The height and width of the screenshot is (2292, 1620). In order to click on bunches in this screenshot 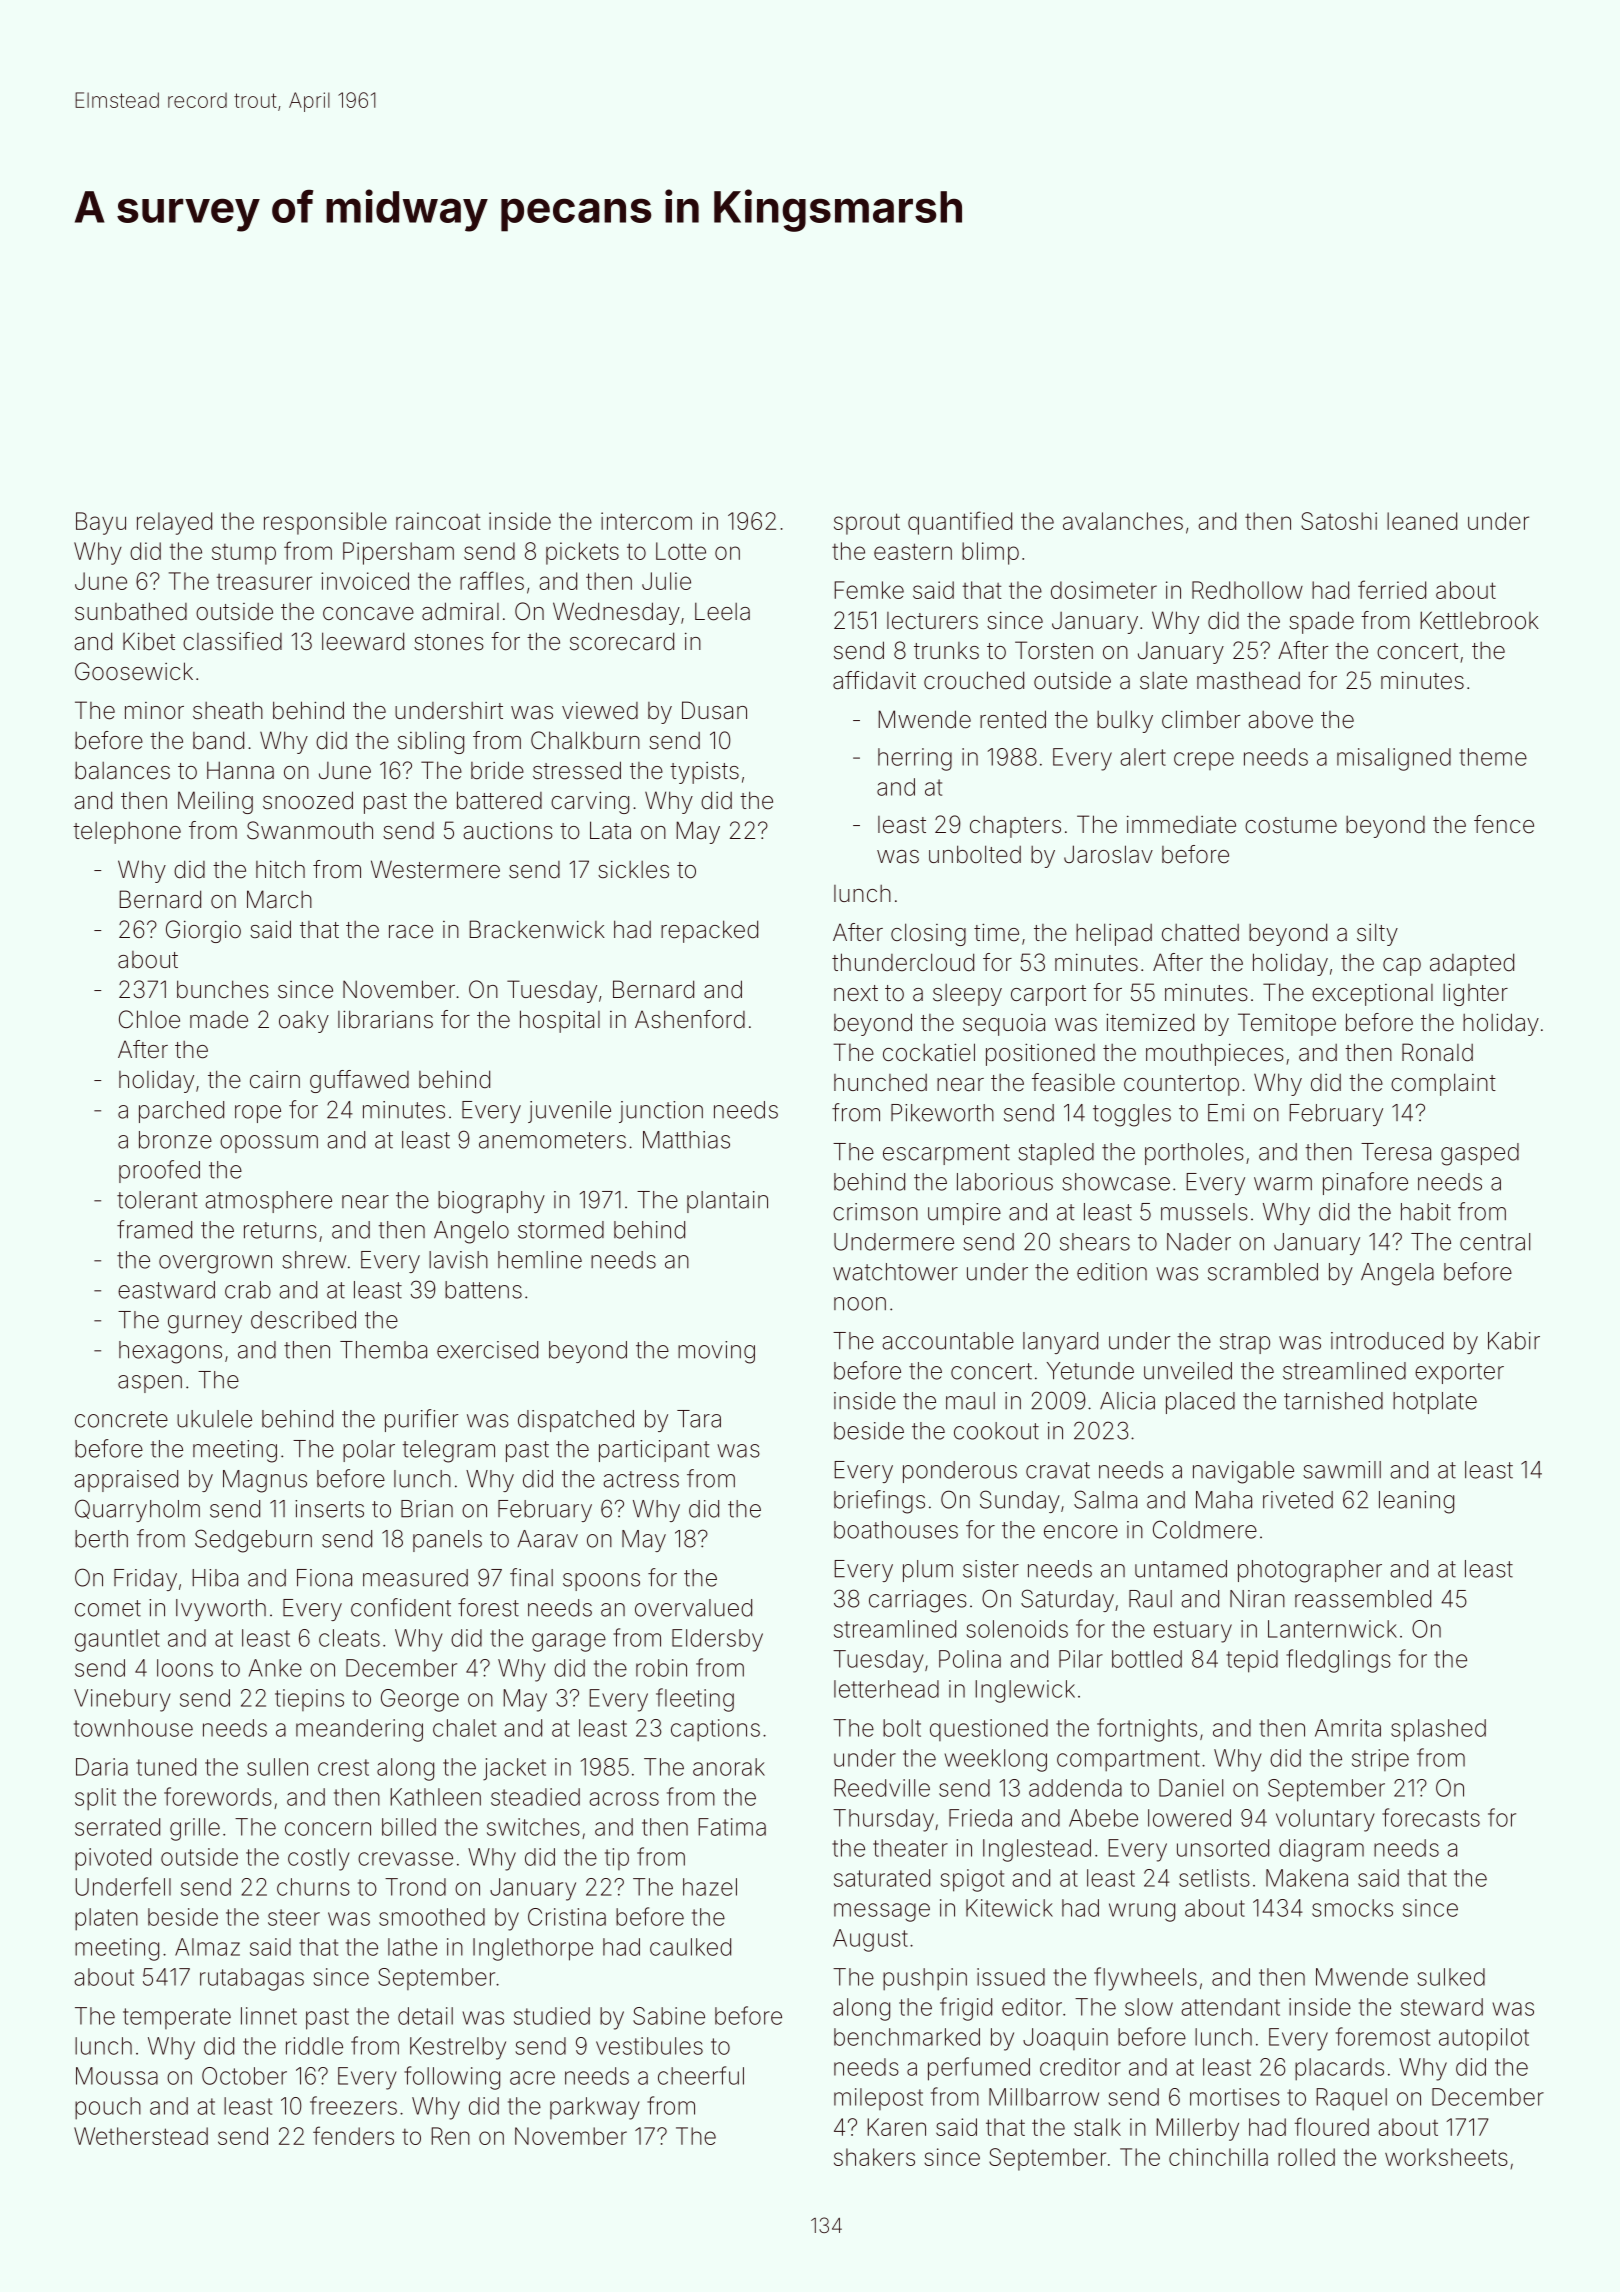, I will do `click(223, 989)`.
